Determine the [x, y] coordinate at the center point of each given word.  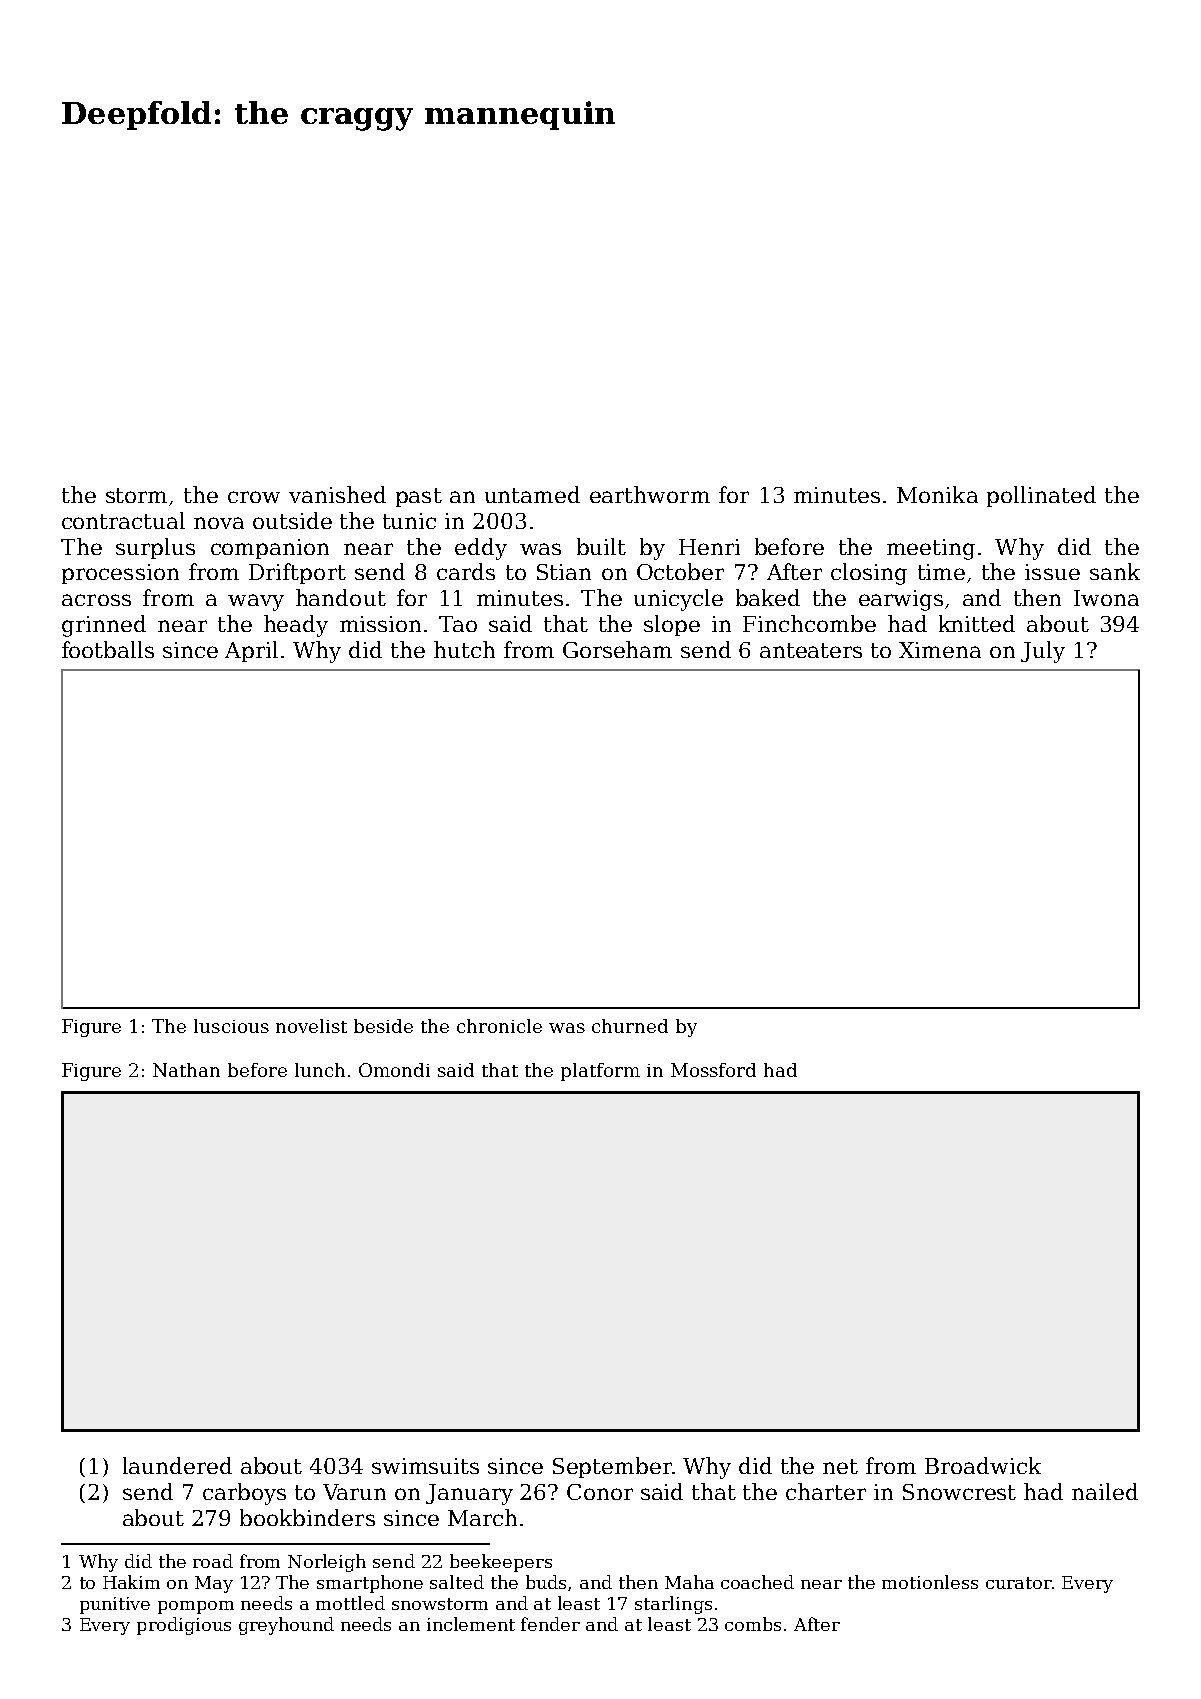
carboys [244, 1494]
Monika [937, 494]
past [419, 497]
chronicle [499, 1026]
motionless [930, 1582]
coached [757, 1582]
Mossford [713, 1070]
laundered [177, 1465]
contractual [123, 520]
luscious [231, 1026]
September [612, 1467]
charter [826, 1491]
